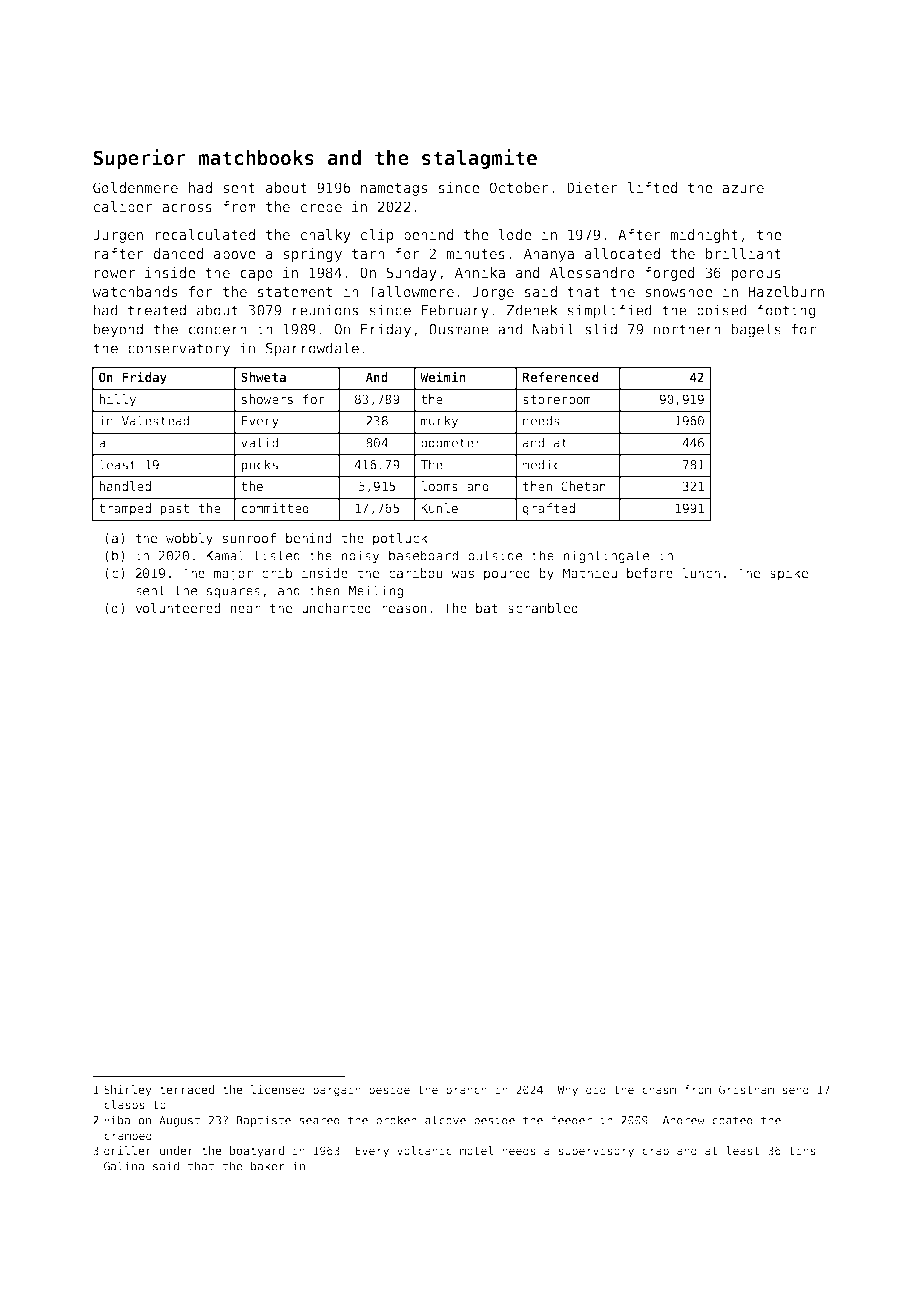 This page has width=924, height=1311. What do you see at coordinates (128, 1091) in the page?
I see `Shirley` at bounding box center [128, 1091].
